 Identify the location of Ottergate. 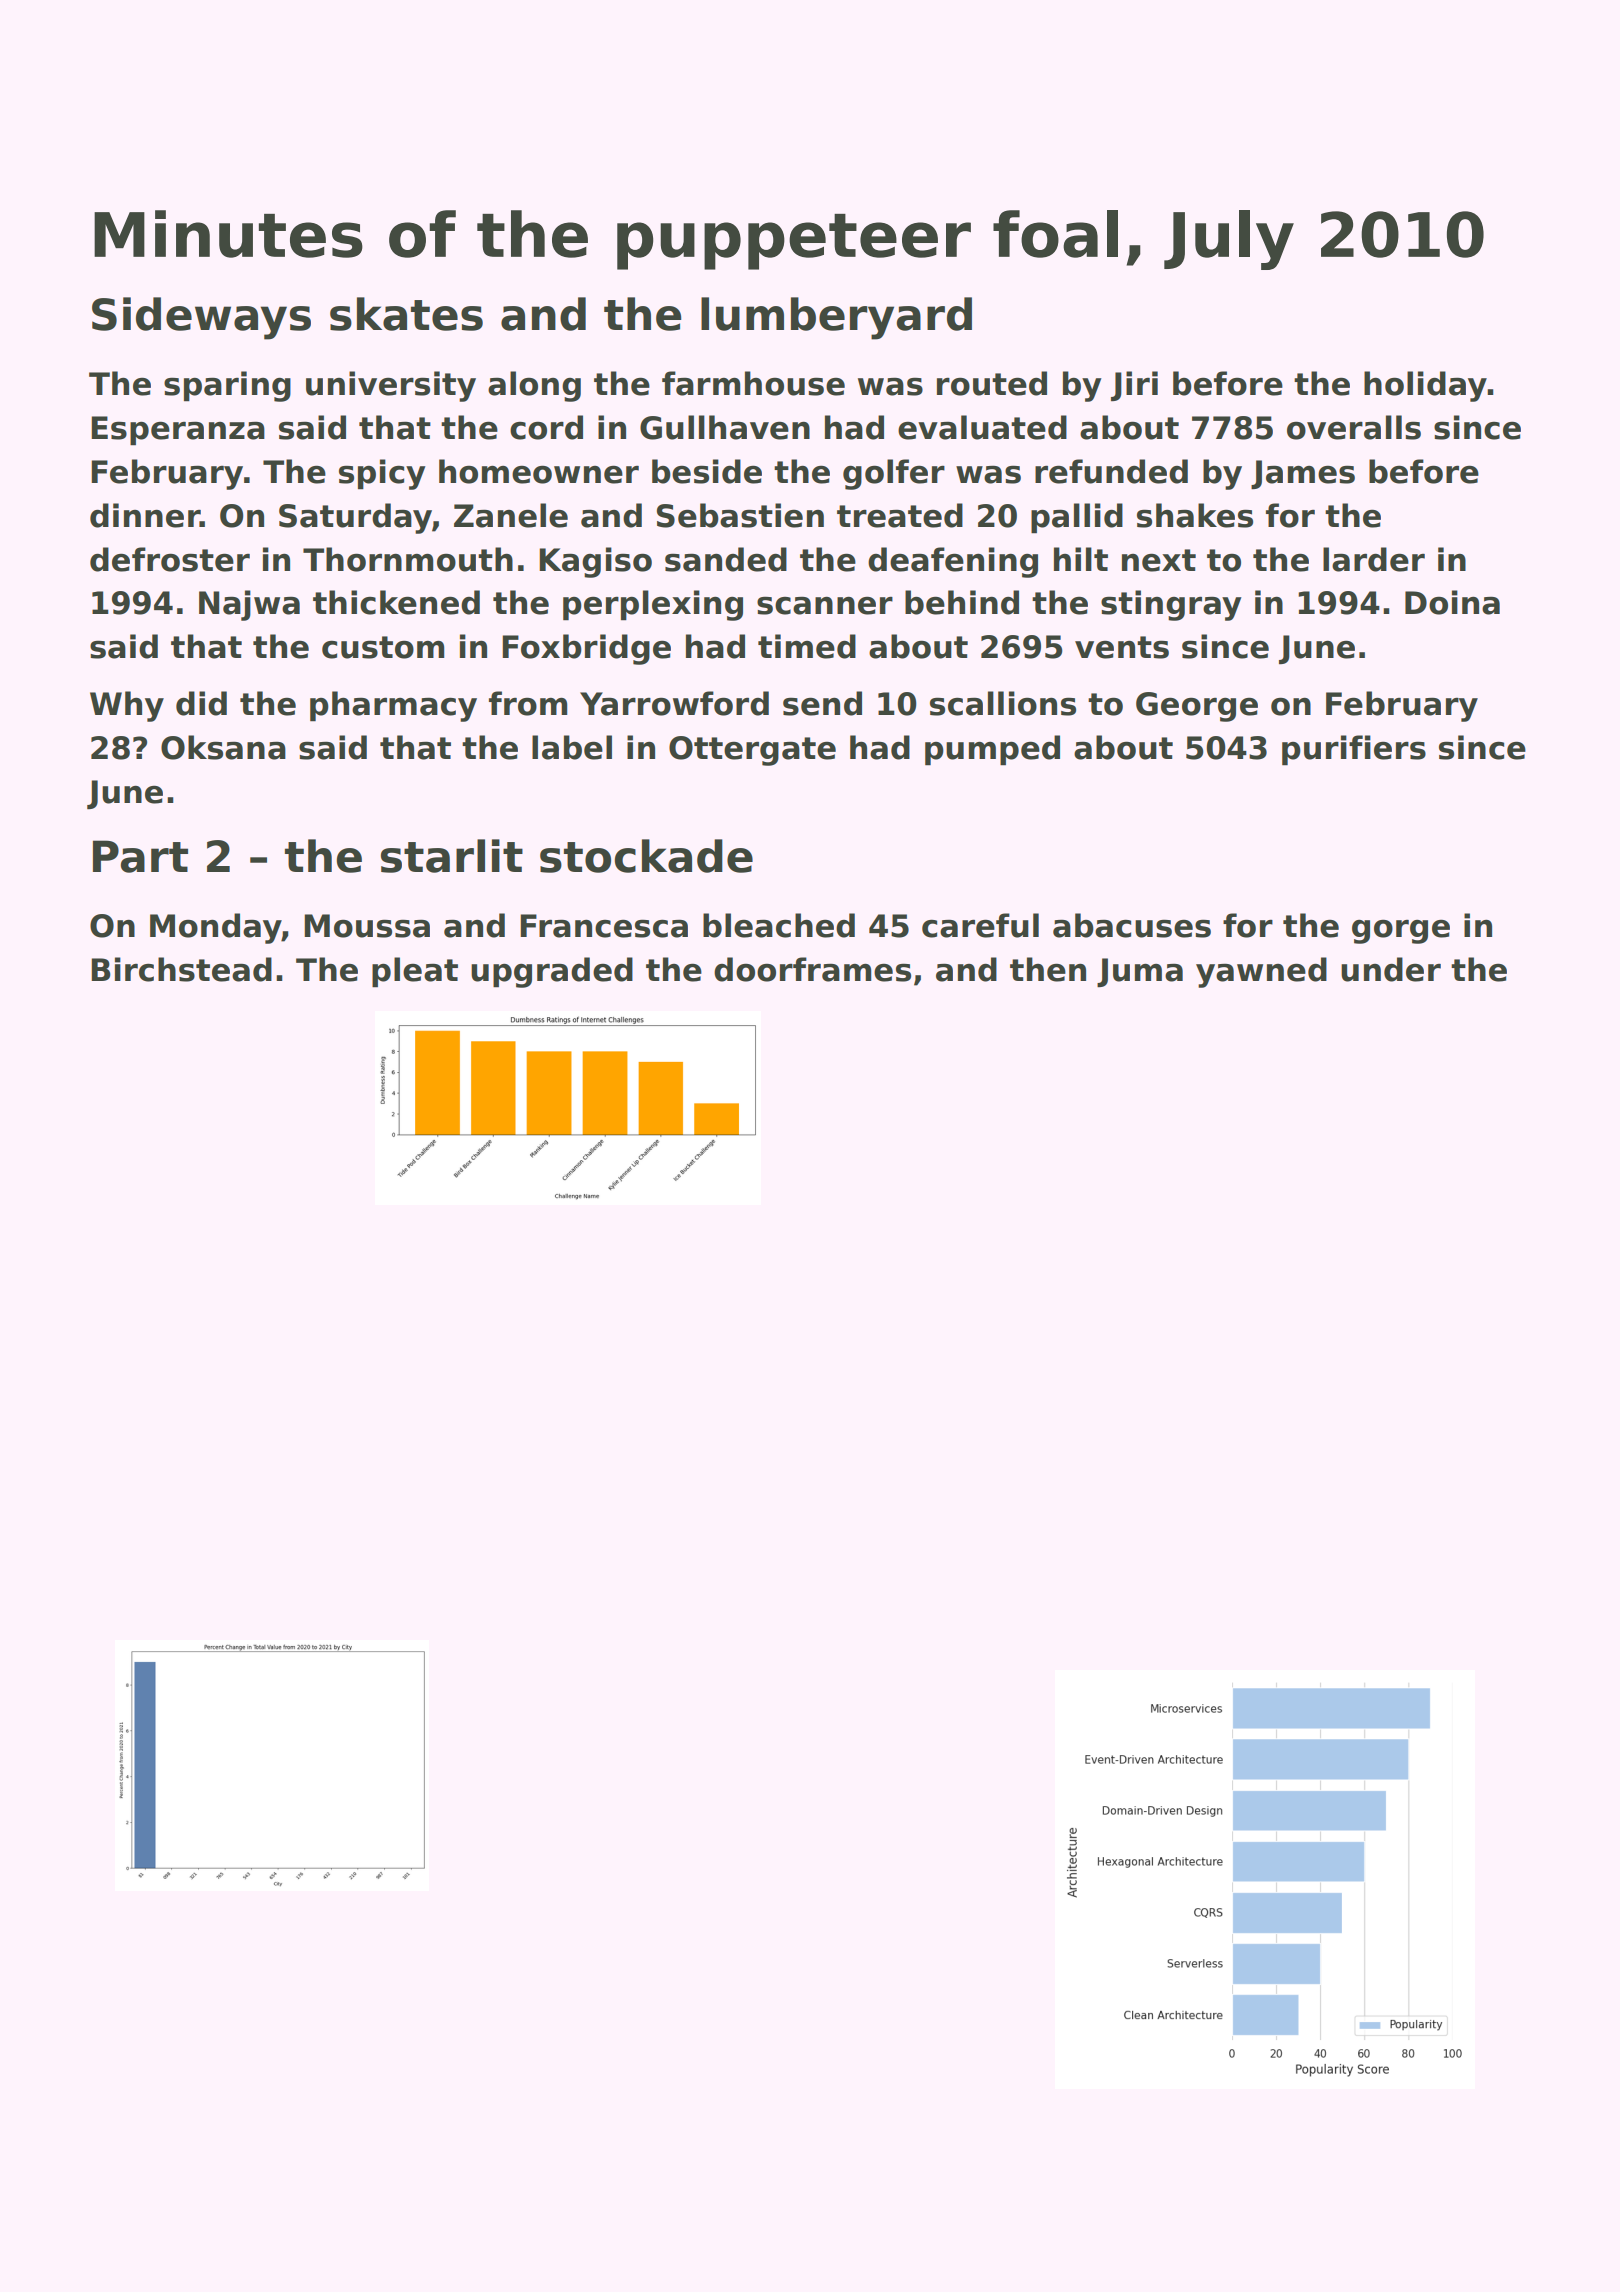
(752, 751).
